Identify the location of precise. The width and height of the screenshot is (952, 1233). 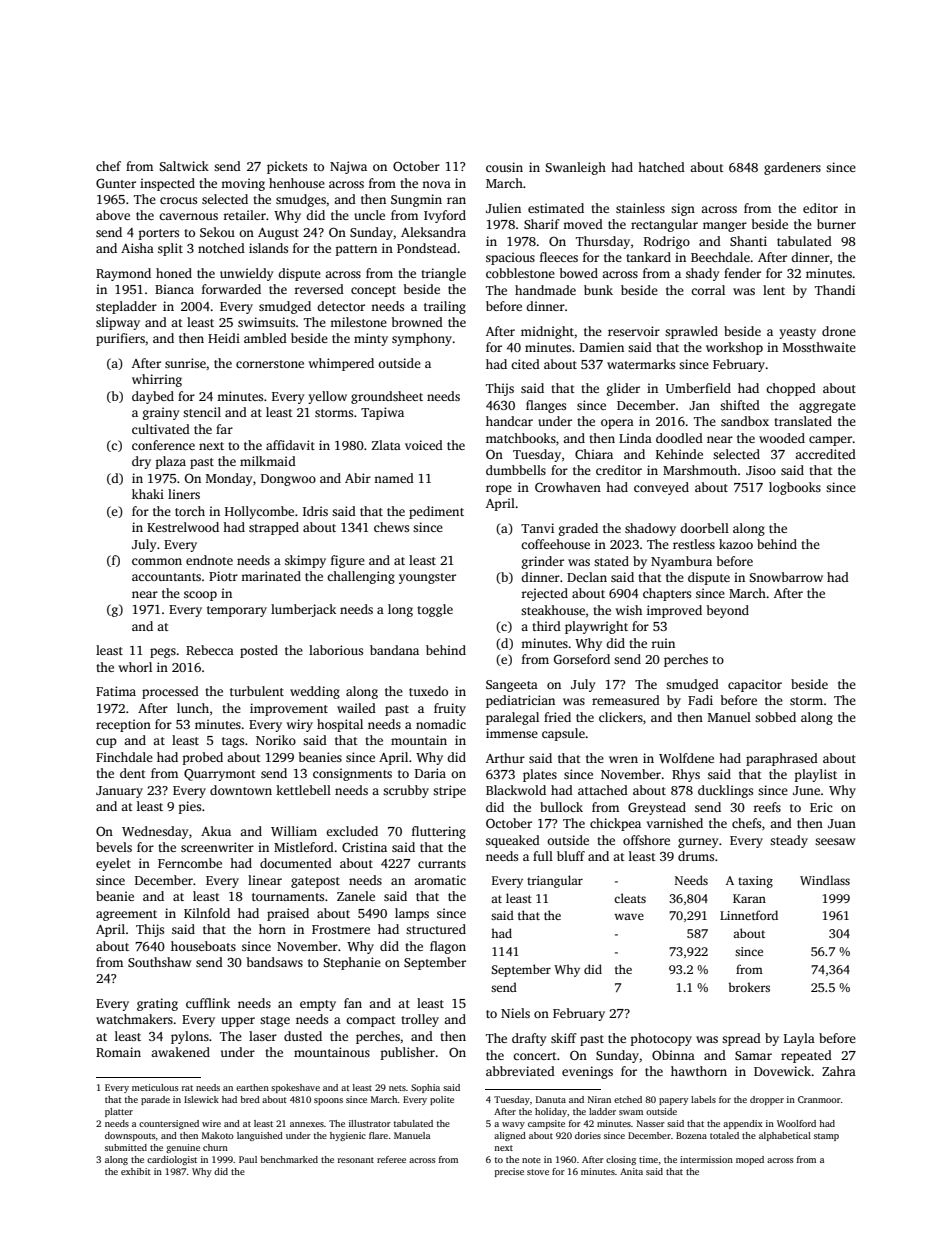
(509, 1172).
